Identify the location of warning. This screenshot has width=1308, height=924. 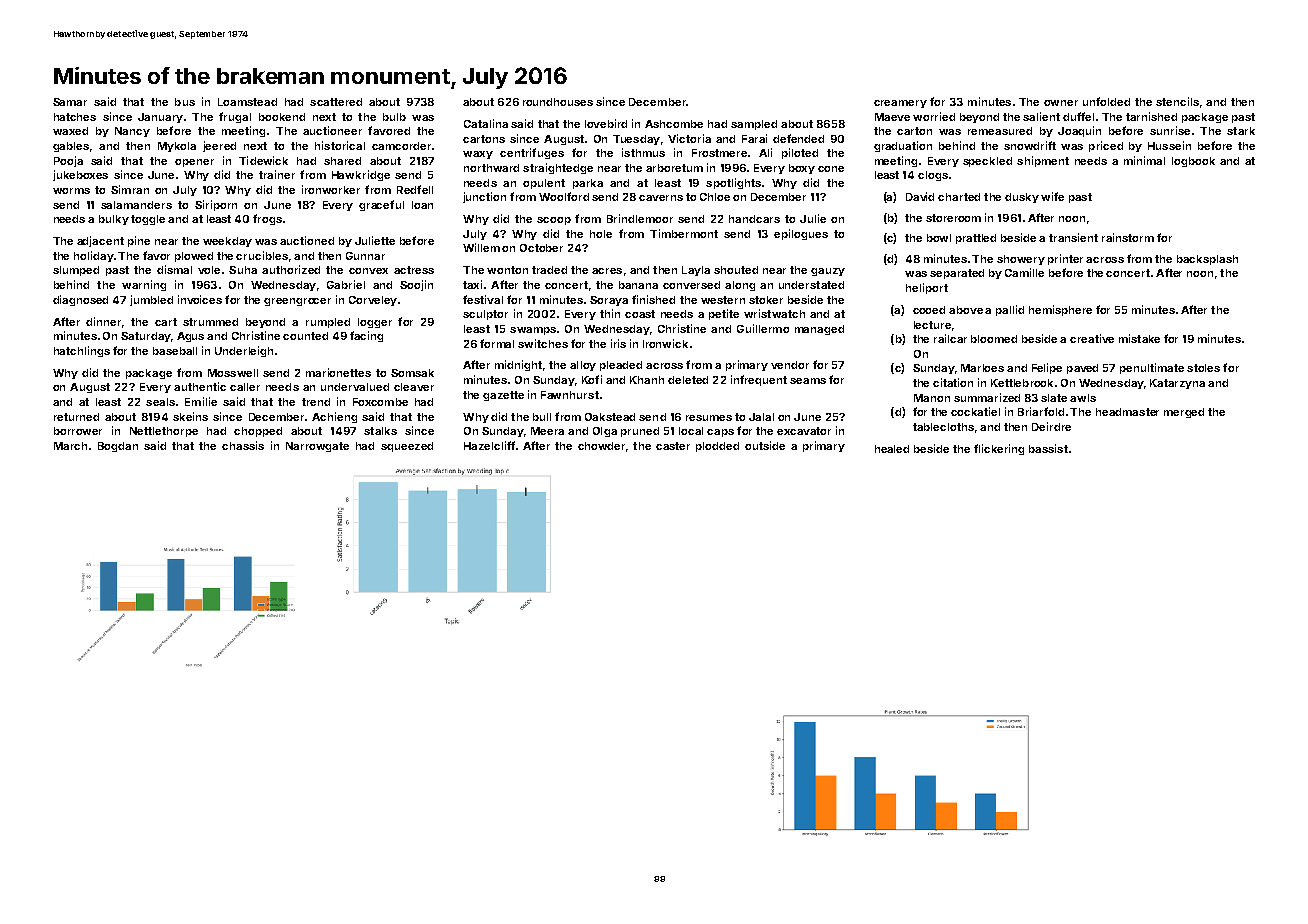
(144, 285).
